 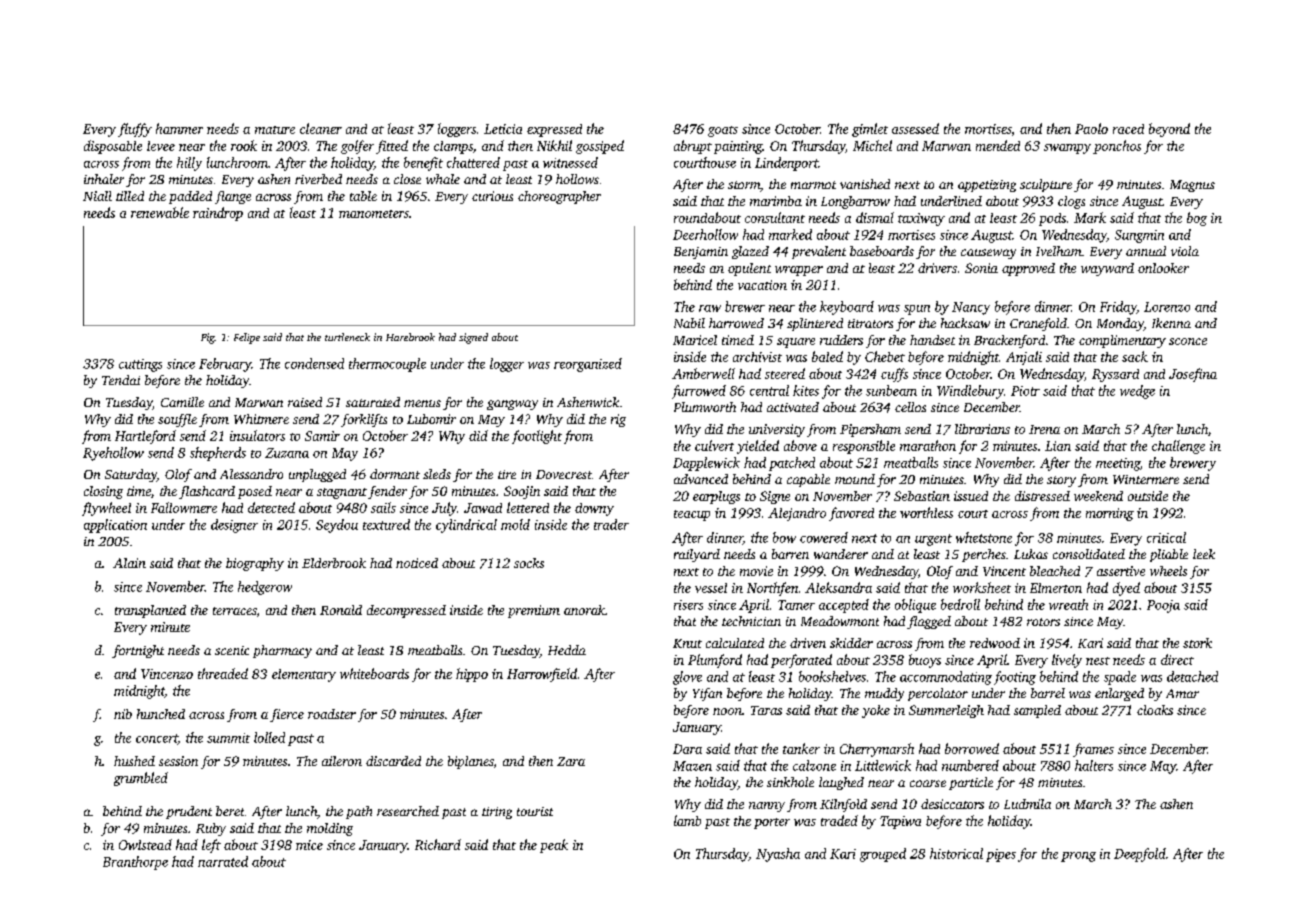 I want to click on issued, so click(x=971, y=496).
